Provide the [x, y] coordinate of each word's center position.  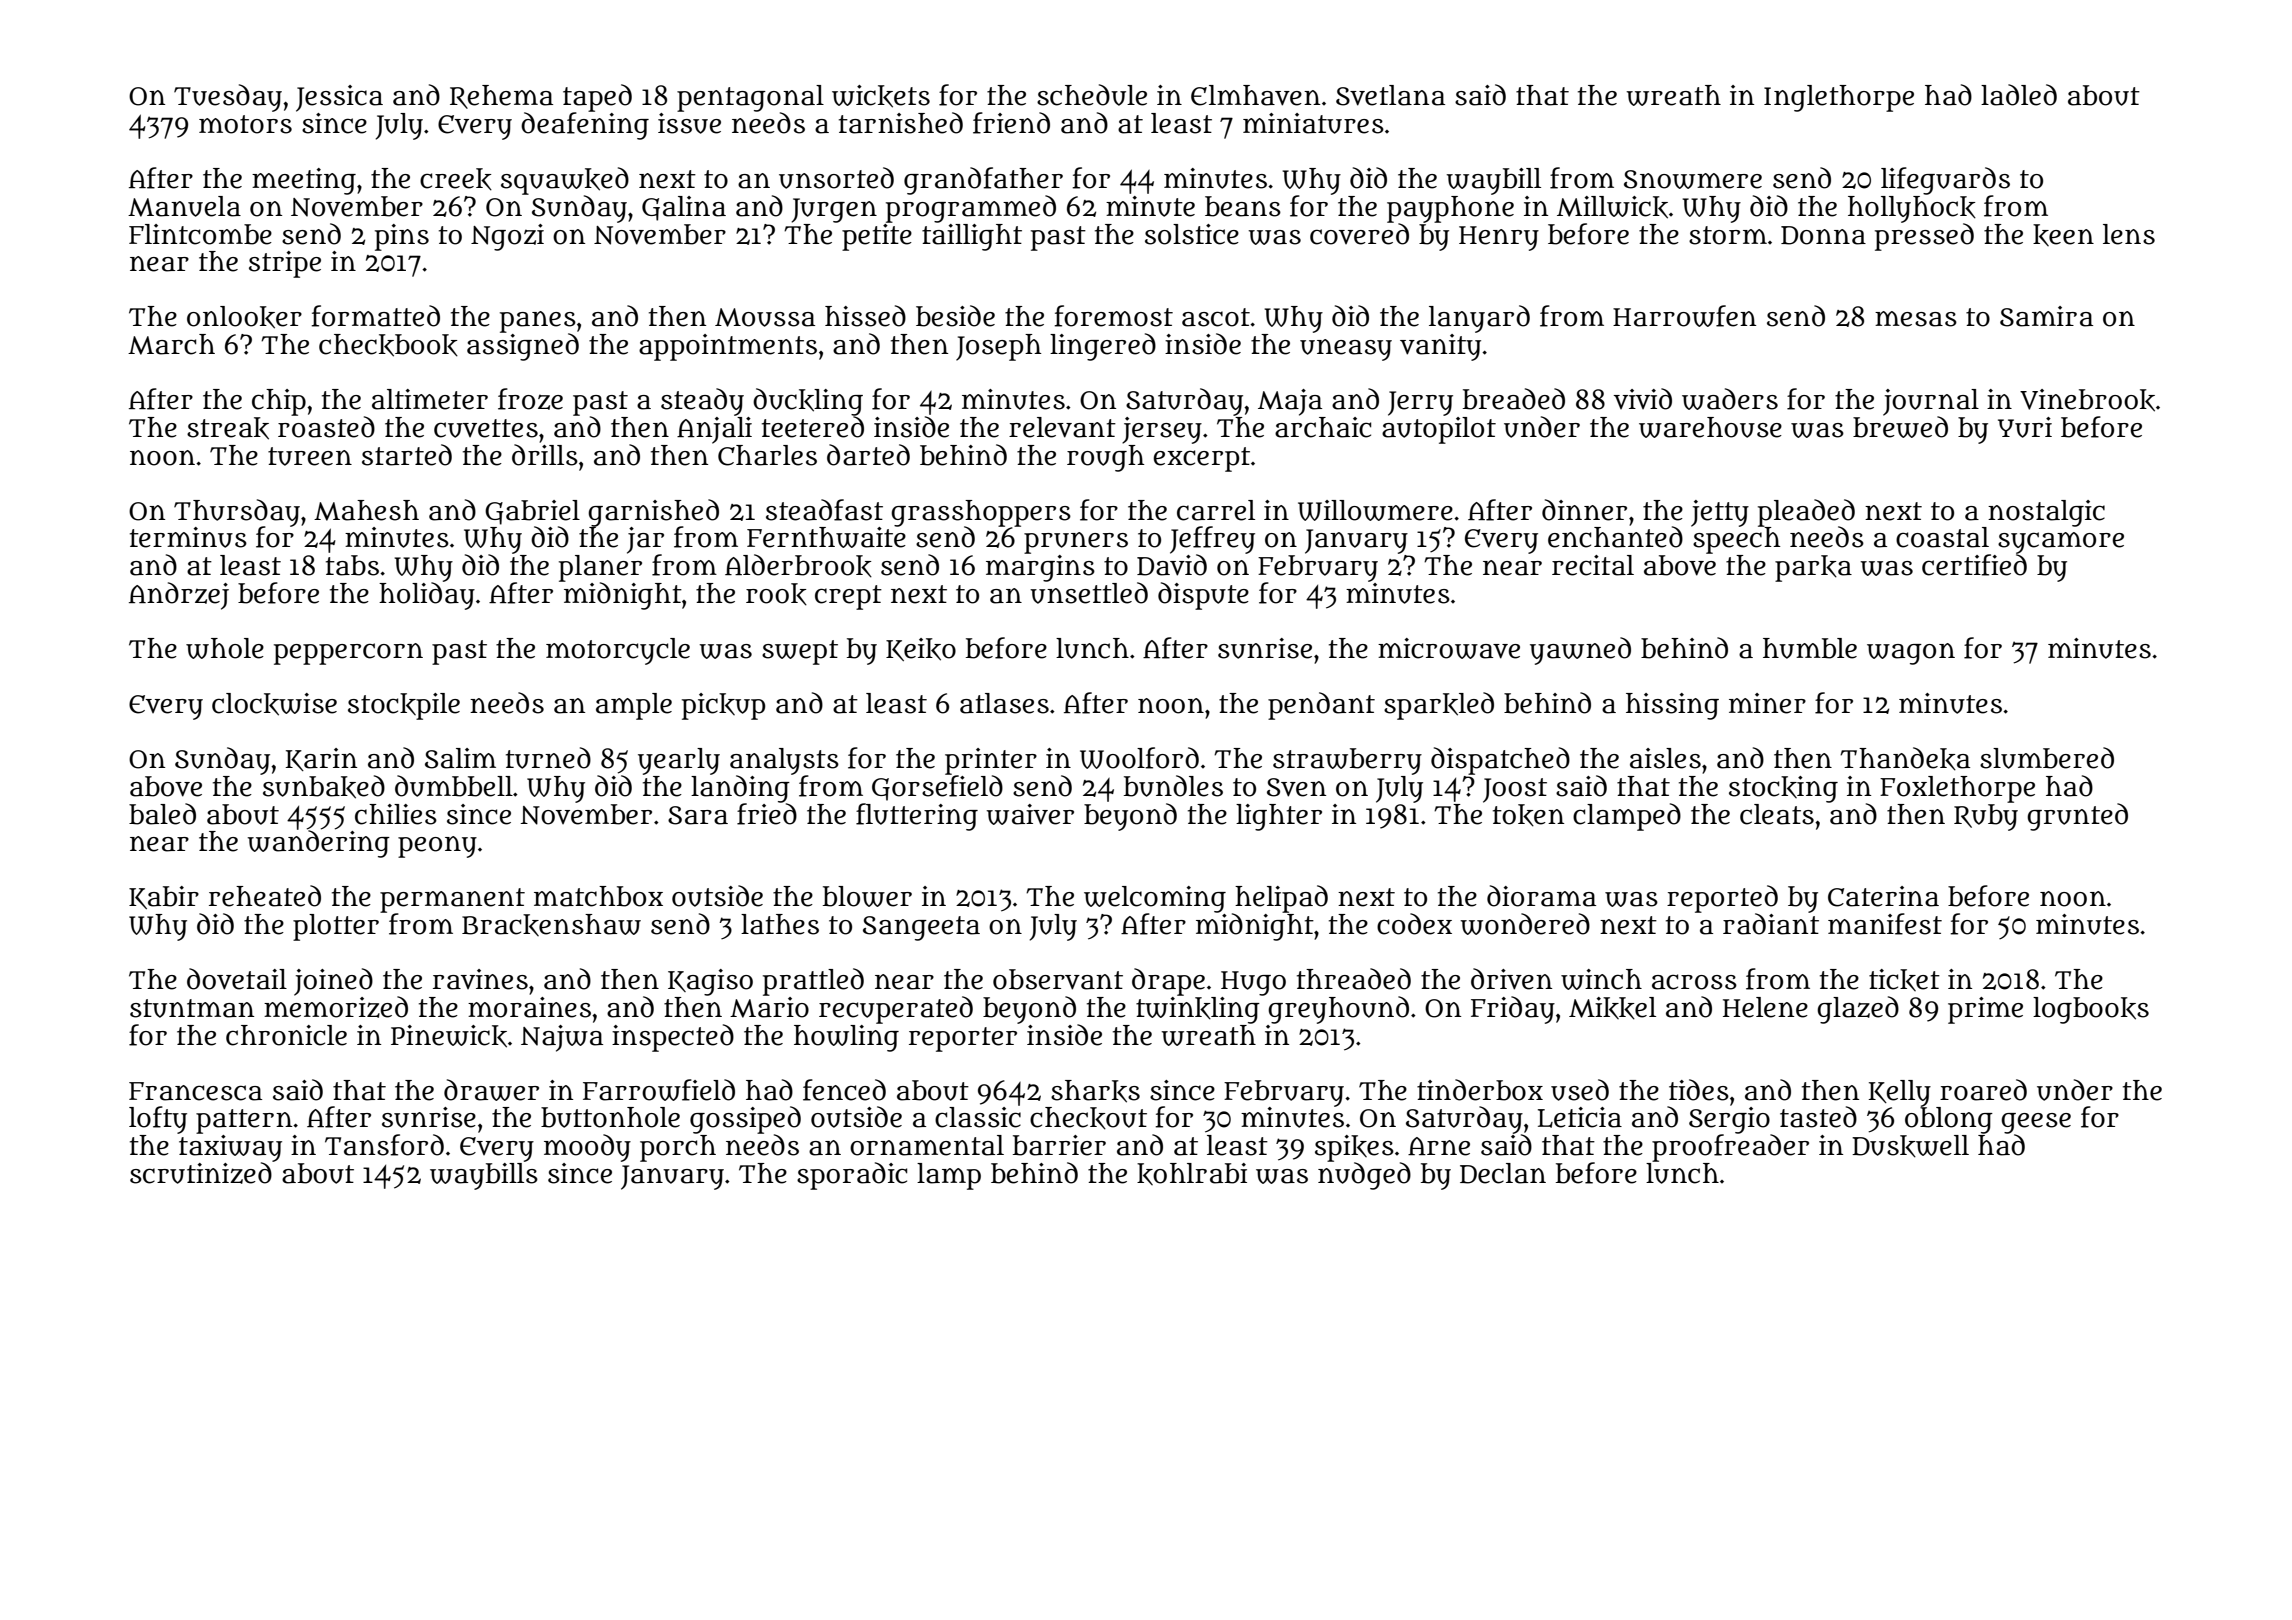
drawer [491, 1090]
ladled [2019, 95]
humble [1810, 648]
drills [545, 455]
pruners [1076, 543]
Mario [769, 1007]
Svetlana [1390, 95]
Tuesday [228, 98]
